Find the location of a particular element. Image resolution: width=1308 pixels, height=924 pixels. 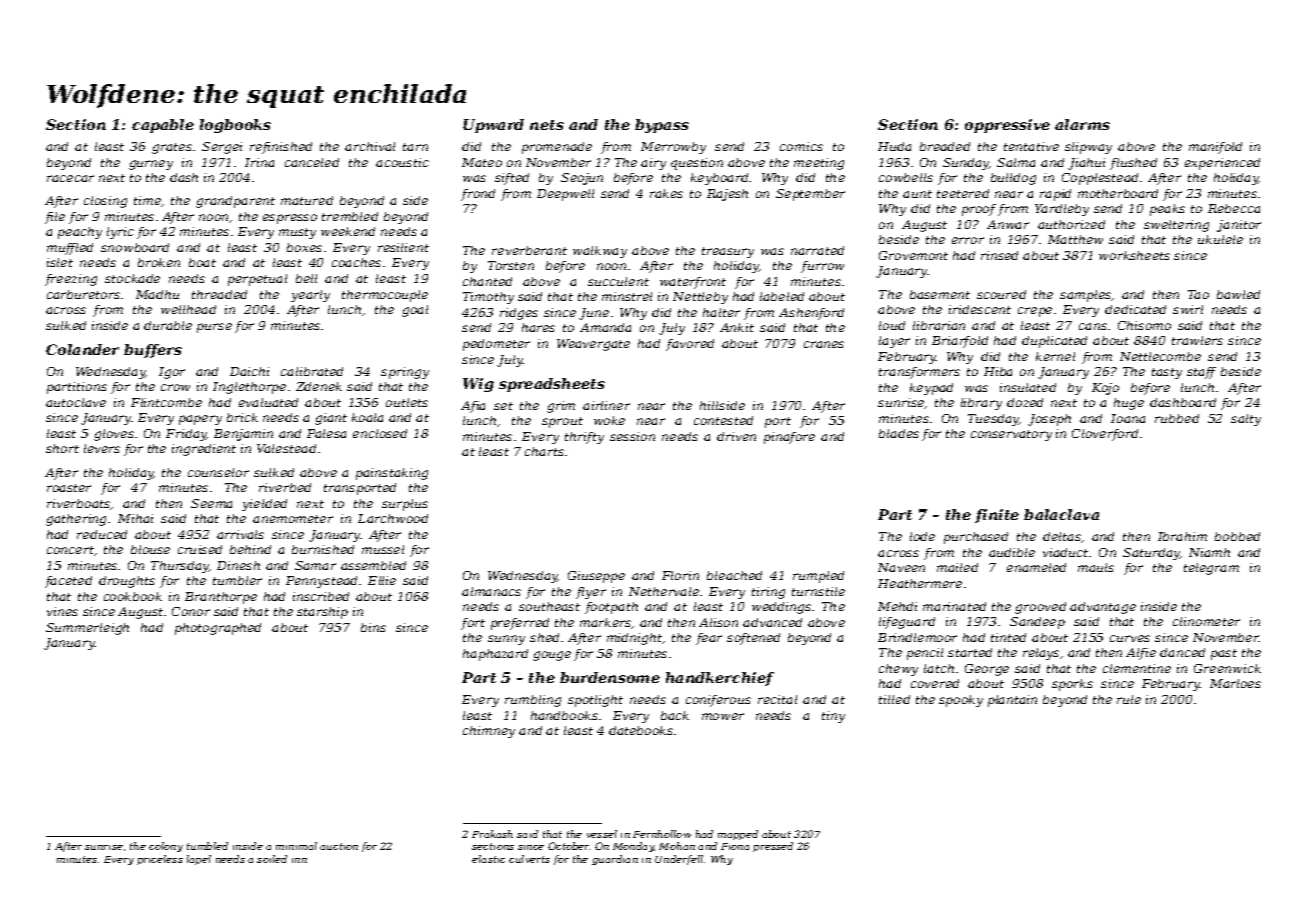

pencil is located at coordinates (925, 654).
